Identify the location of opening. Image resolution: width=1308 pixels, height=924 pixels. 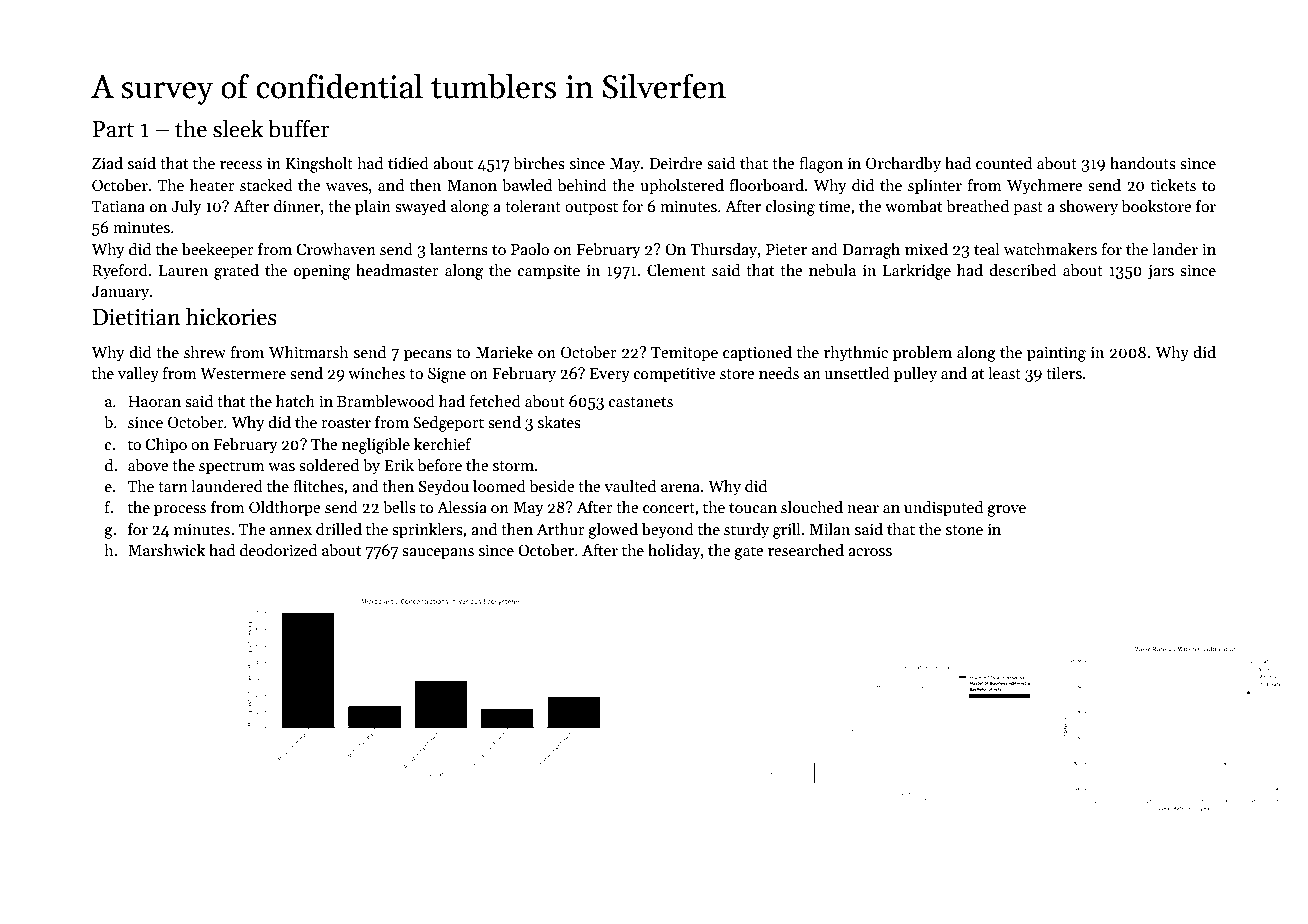
(322, 272).
